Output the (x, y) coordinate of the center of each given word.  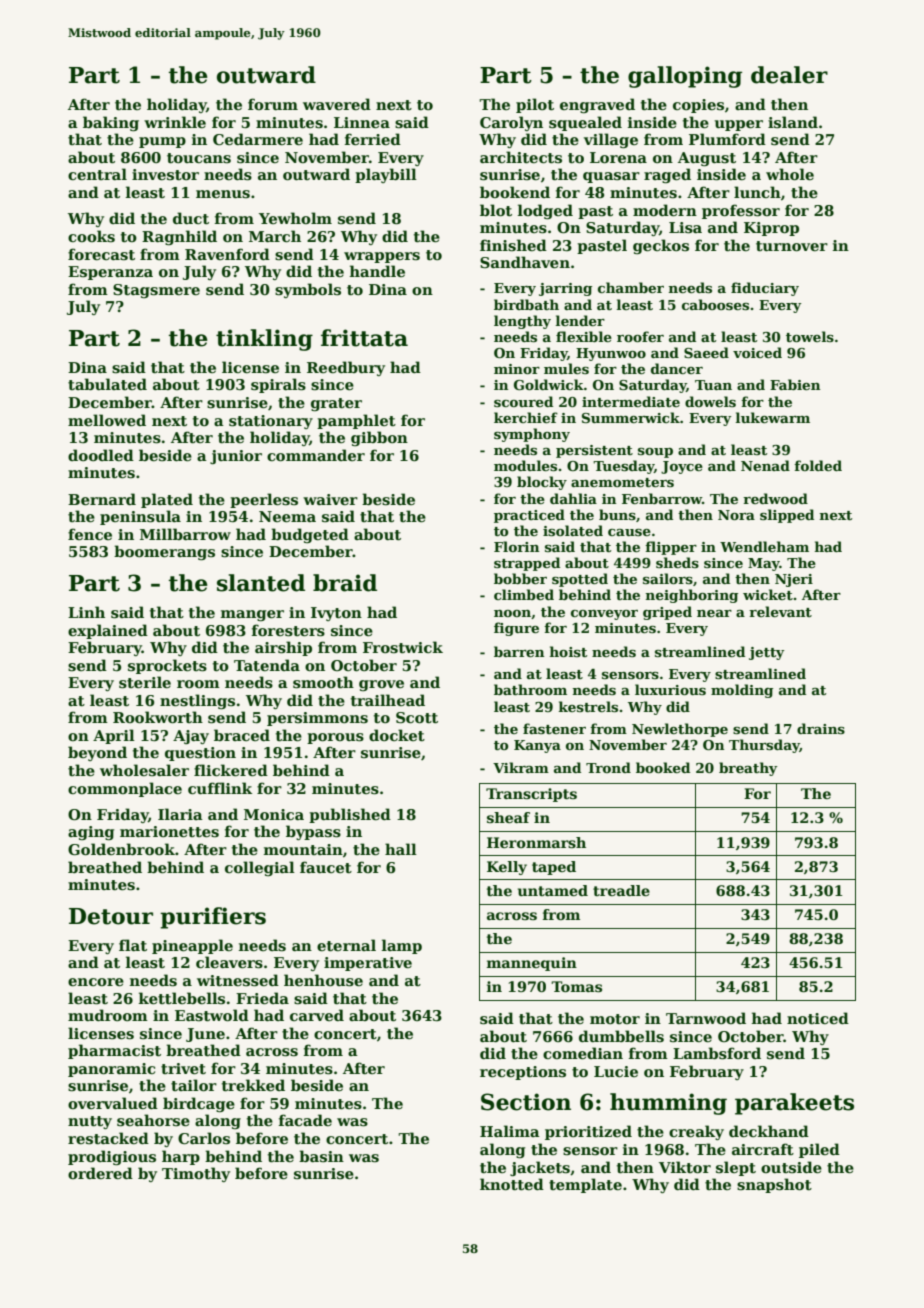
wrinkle (175, 122)
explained (108, 631)
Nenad (765, 465)
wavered (337, 104)
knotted (512, 1184)
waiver (330, 499)
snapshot (774, 1185)
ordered (100, 1173)
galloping (685, 77)
